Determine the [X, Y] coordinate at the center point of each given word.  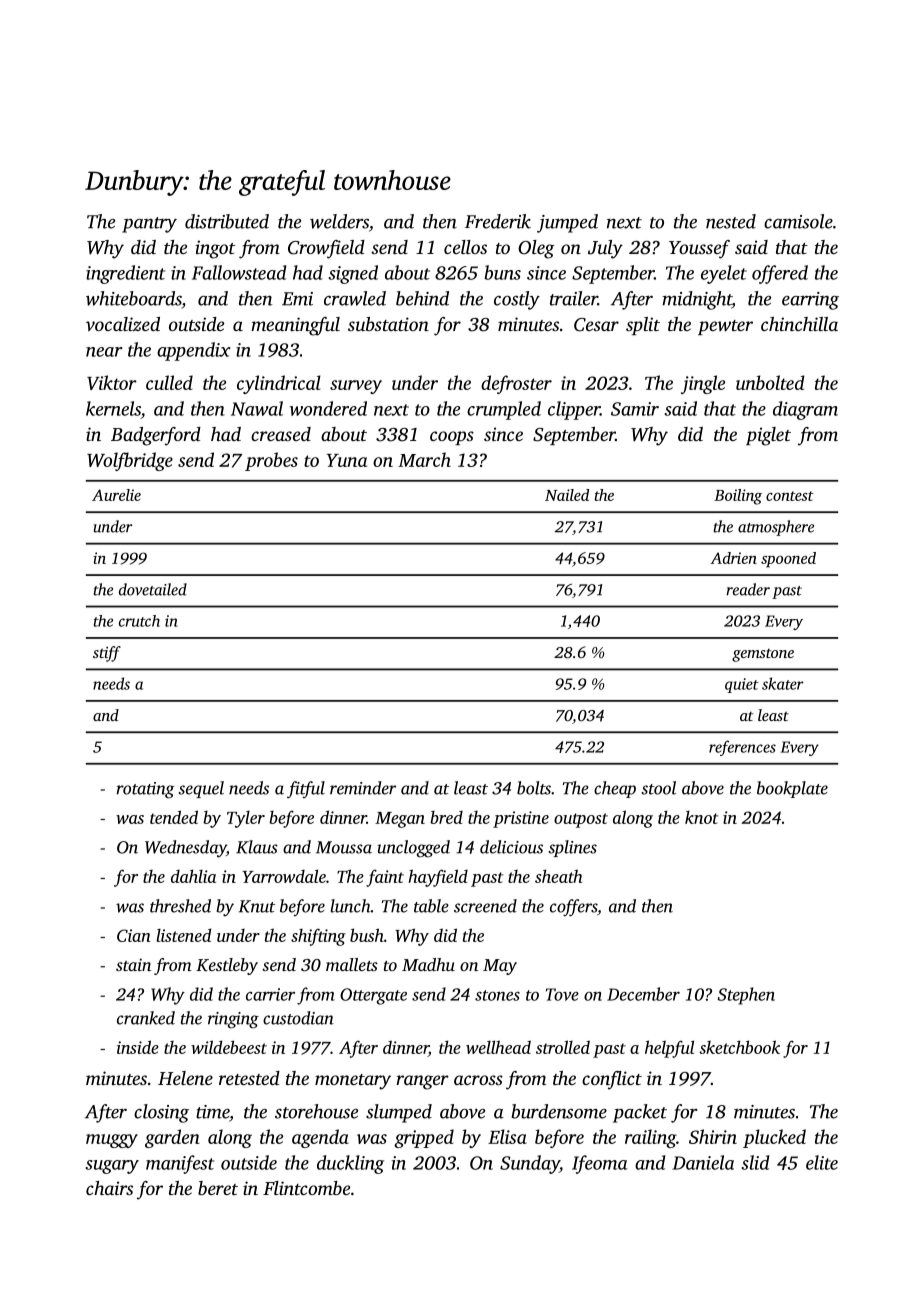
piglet [768, 436]
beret [218, 1188]
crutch [139, 621]
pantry [149, 225]
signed [353, 274]
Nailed [567, 495]
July [605, 249]
